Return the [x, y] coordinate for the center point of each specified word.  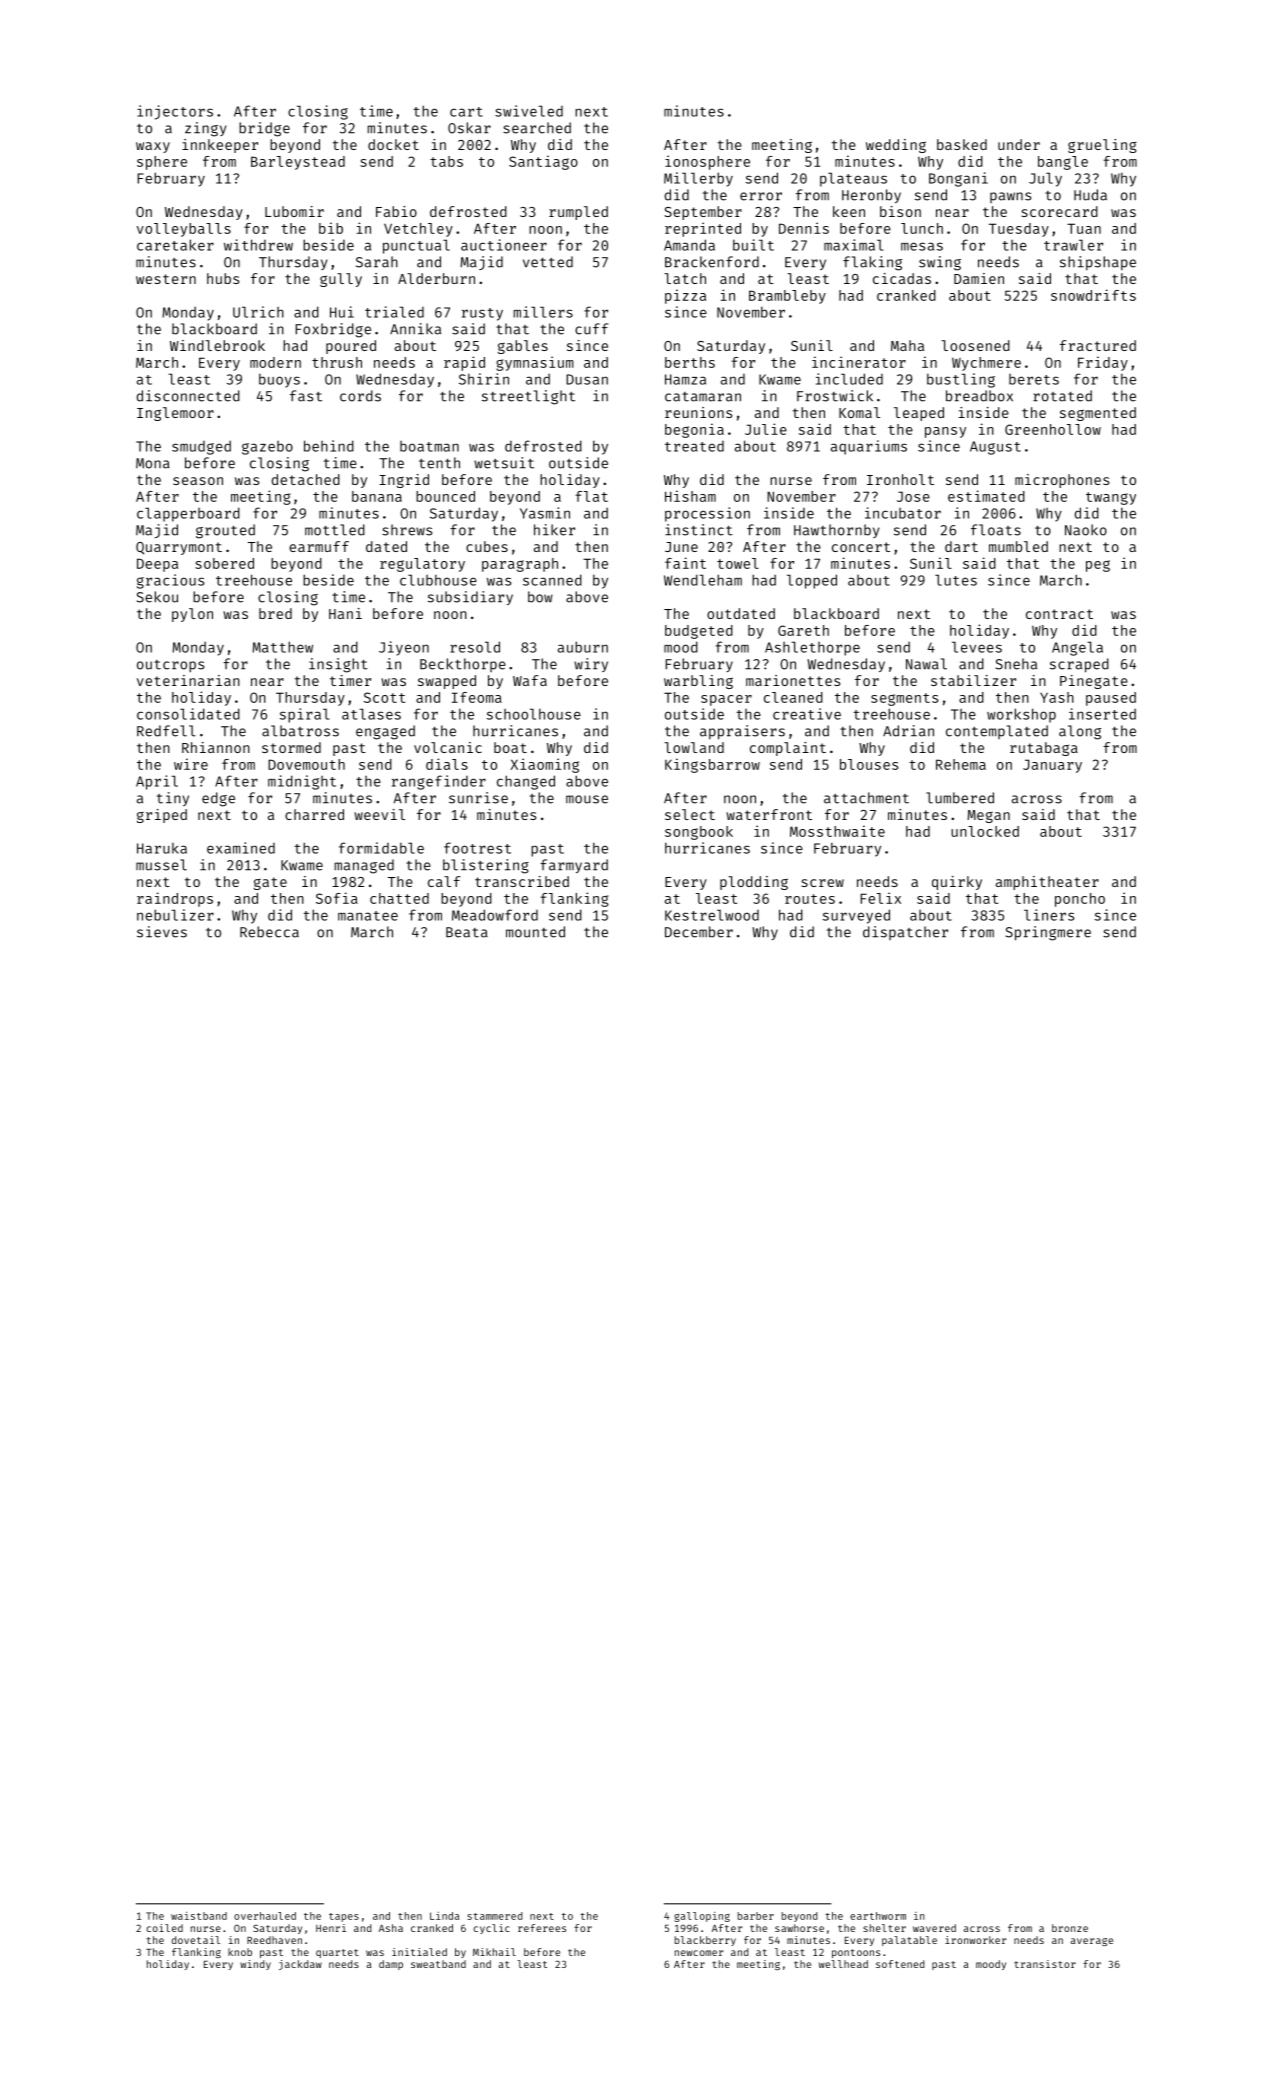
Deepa [157, 565]
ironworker [975, 1940]
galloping [702, 1917]
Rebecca [269, 932]
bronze [1070, 1928]
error [761, 196]
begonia [694, 430]
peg [1098, 566]
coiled [164, 1928]
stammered [495, 1916]
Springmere [1048, 933]
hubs [223, 278]
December [699, 932]
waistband [199, 1916]
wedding [896, 146]
